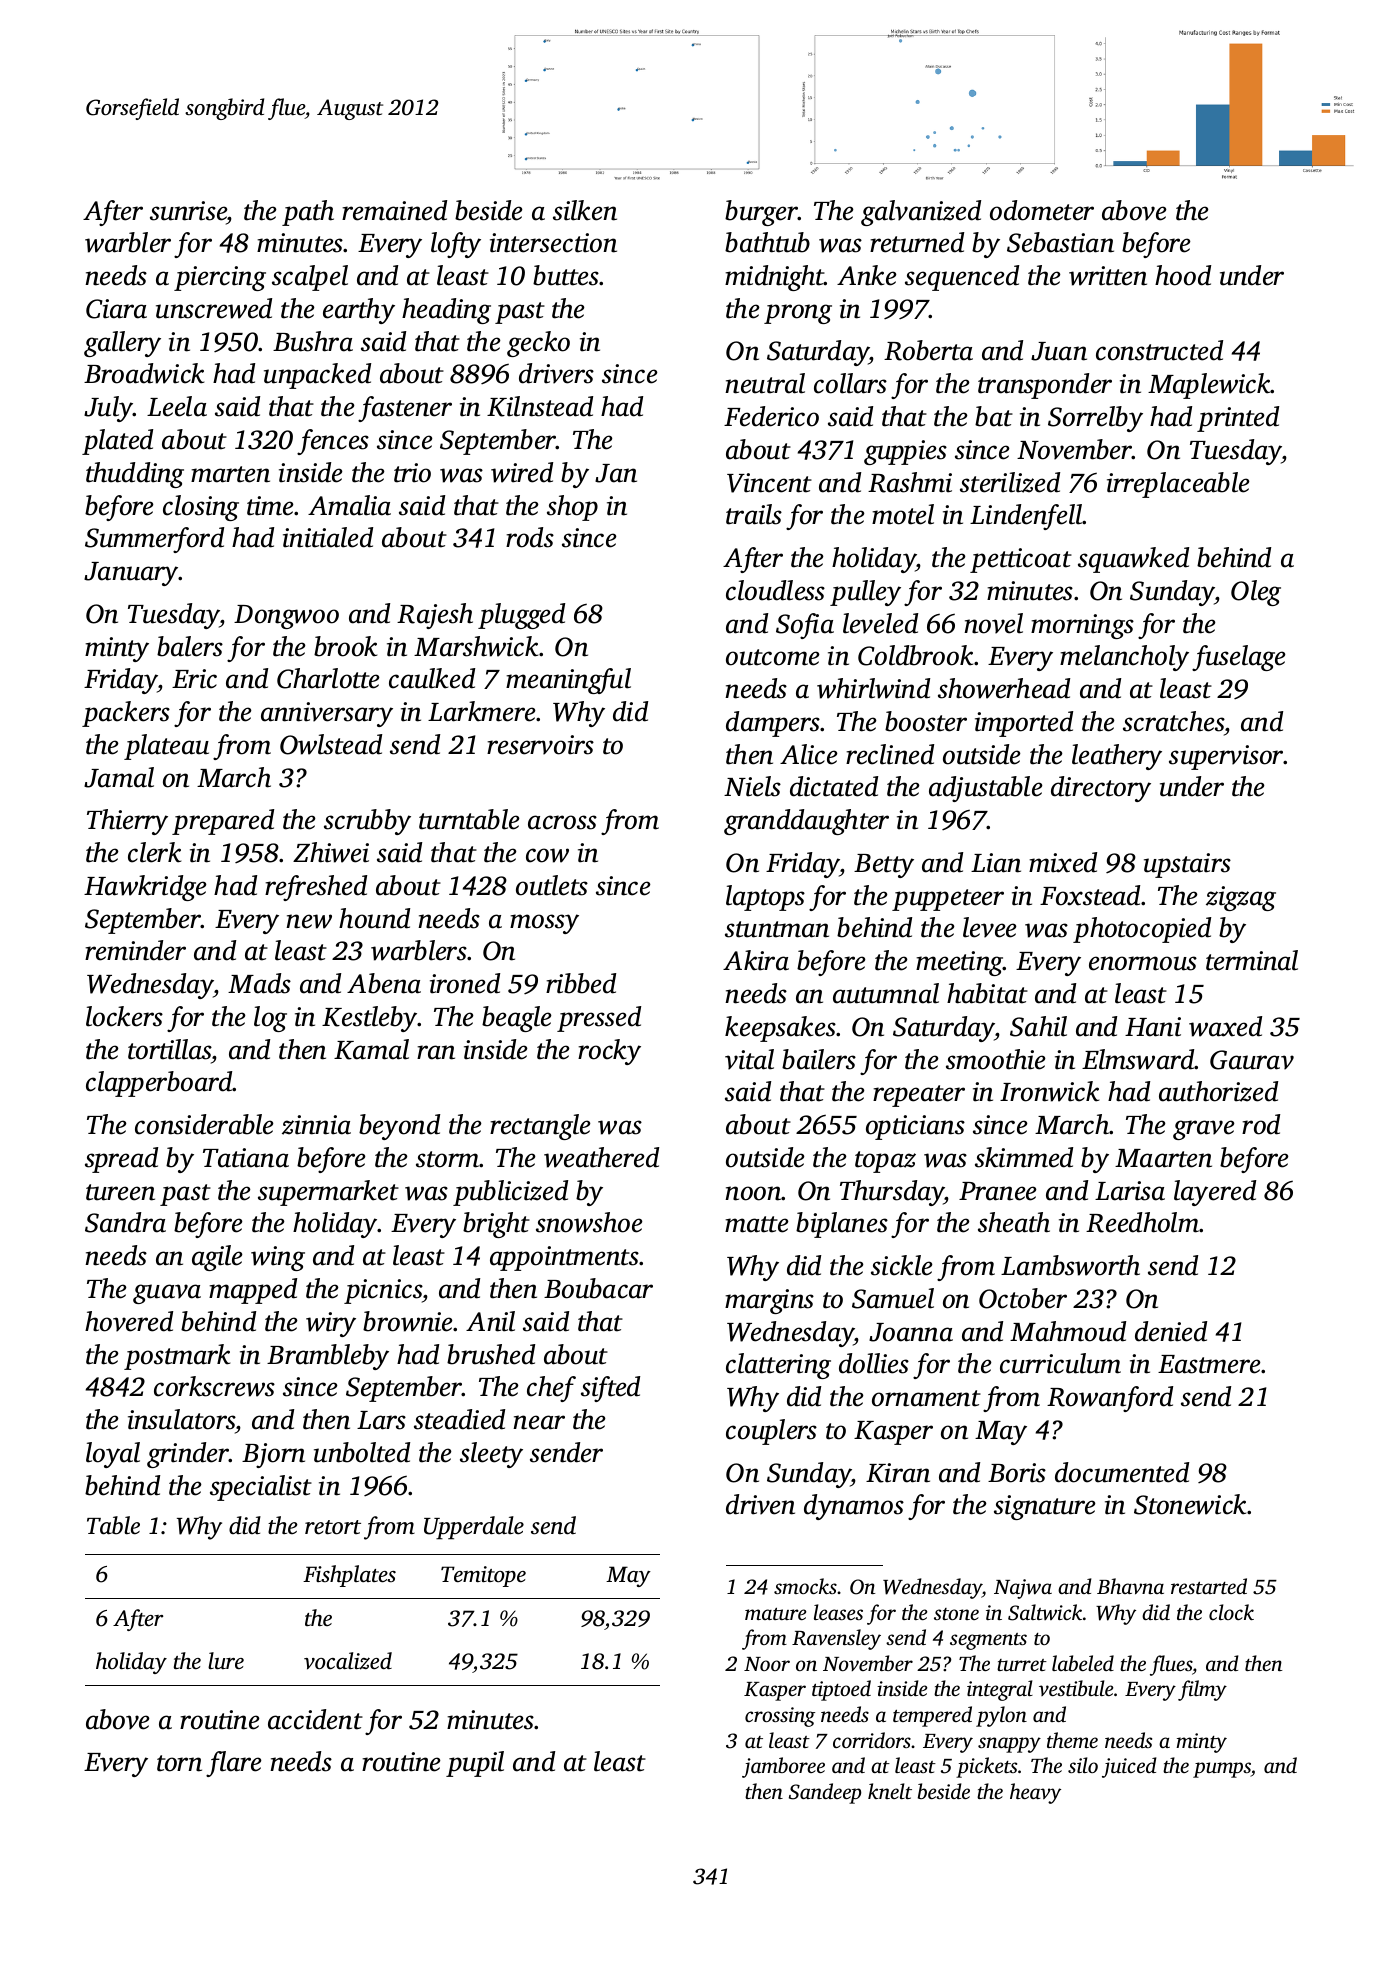 The width and height of the screenshot is (1386, 1969). I want to click on plateau, so click(166, 747).
